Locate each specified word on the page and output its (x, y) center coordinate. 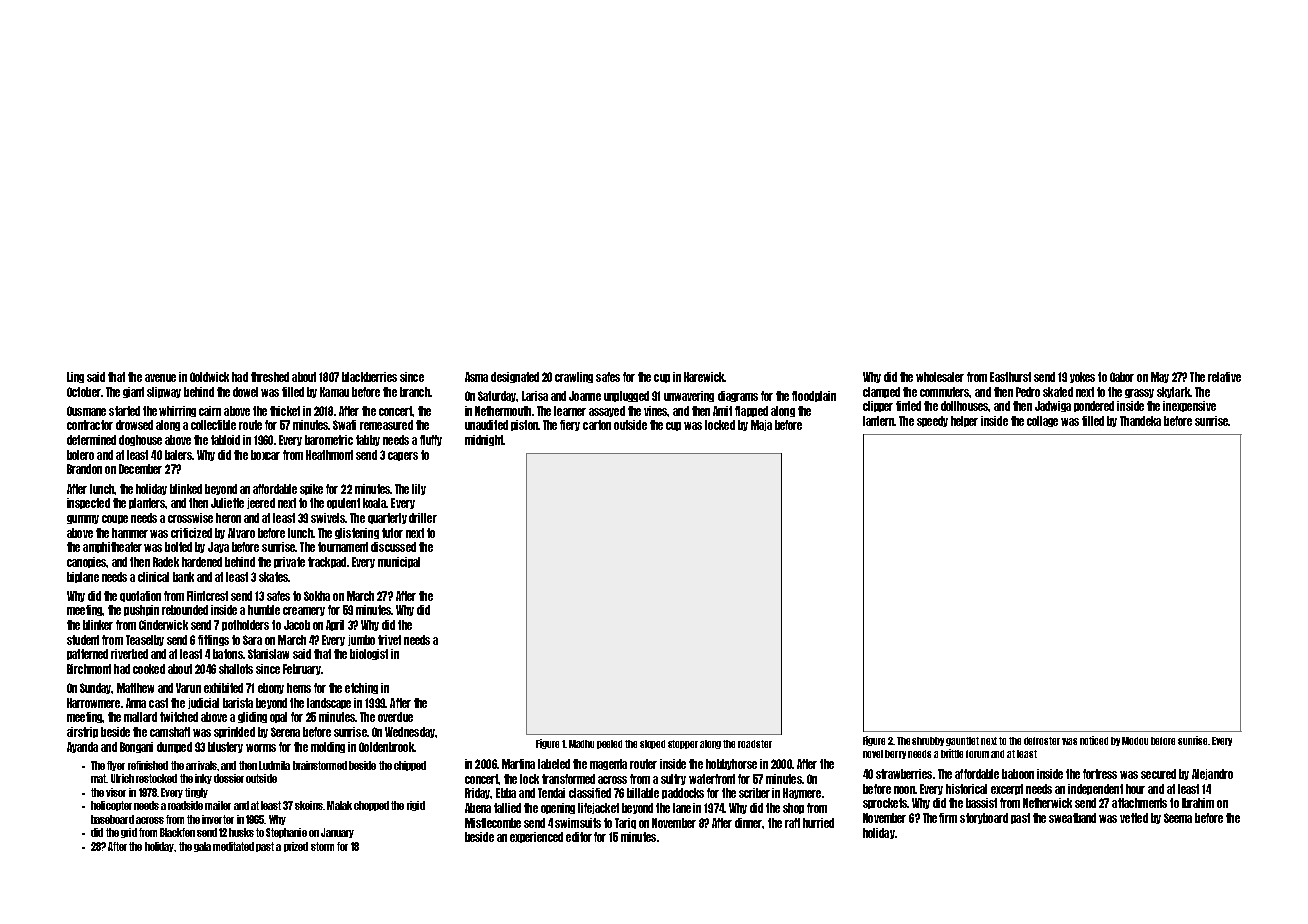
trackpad (327, 562)
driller (423, 518)
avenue (160, 378)
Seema (1178, 818)
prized (296, 847)
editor (579, 837)
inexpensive (1189, 406)
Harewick (704, 377)
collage (1042, 421)
